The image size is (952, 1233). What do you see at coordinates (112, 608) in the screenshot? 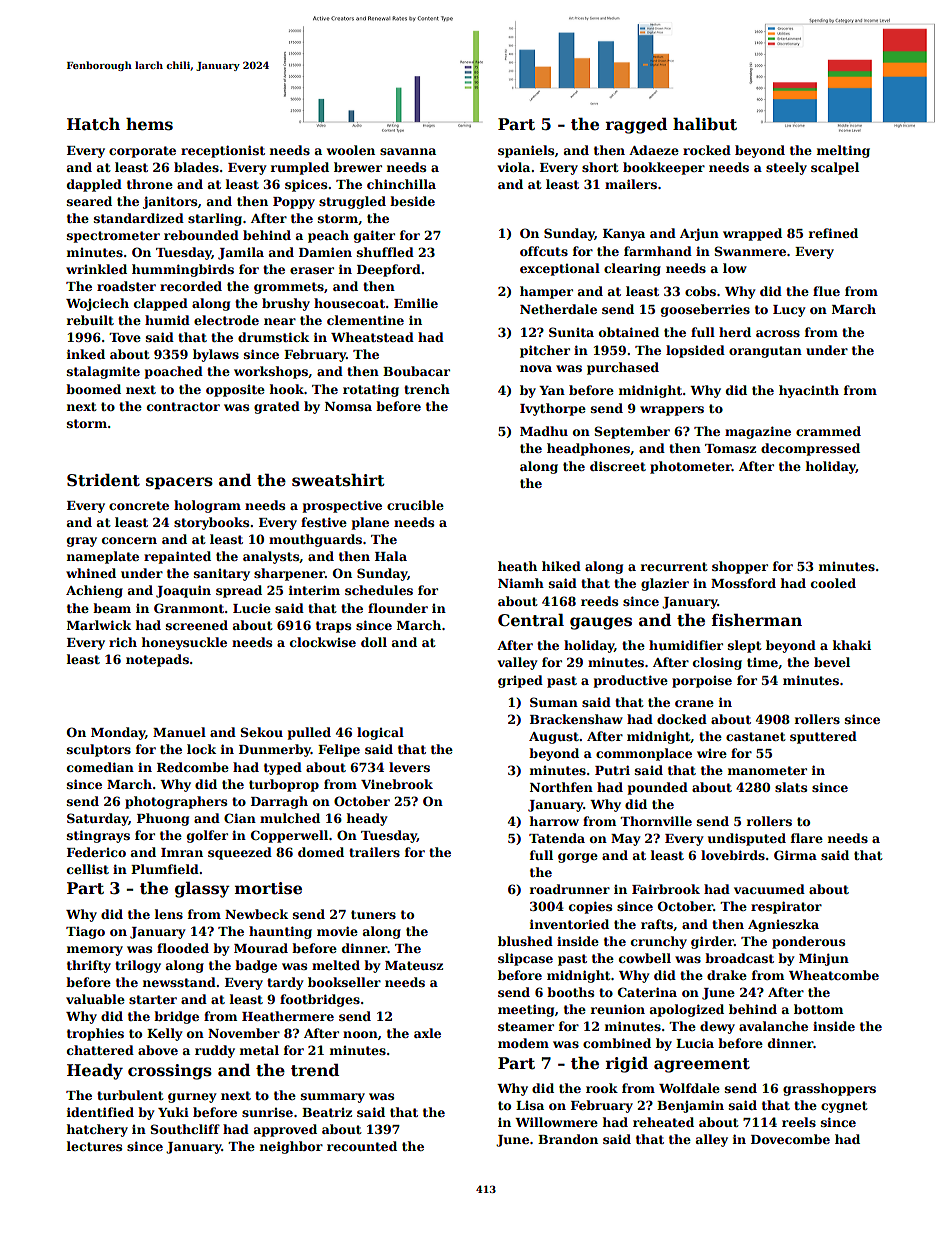
I see `beam` at bounding box center [112, 608].
